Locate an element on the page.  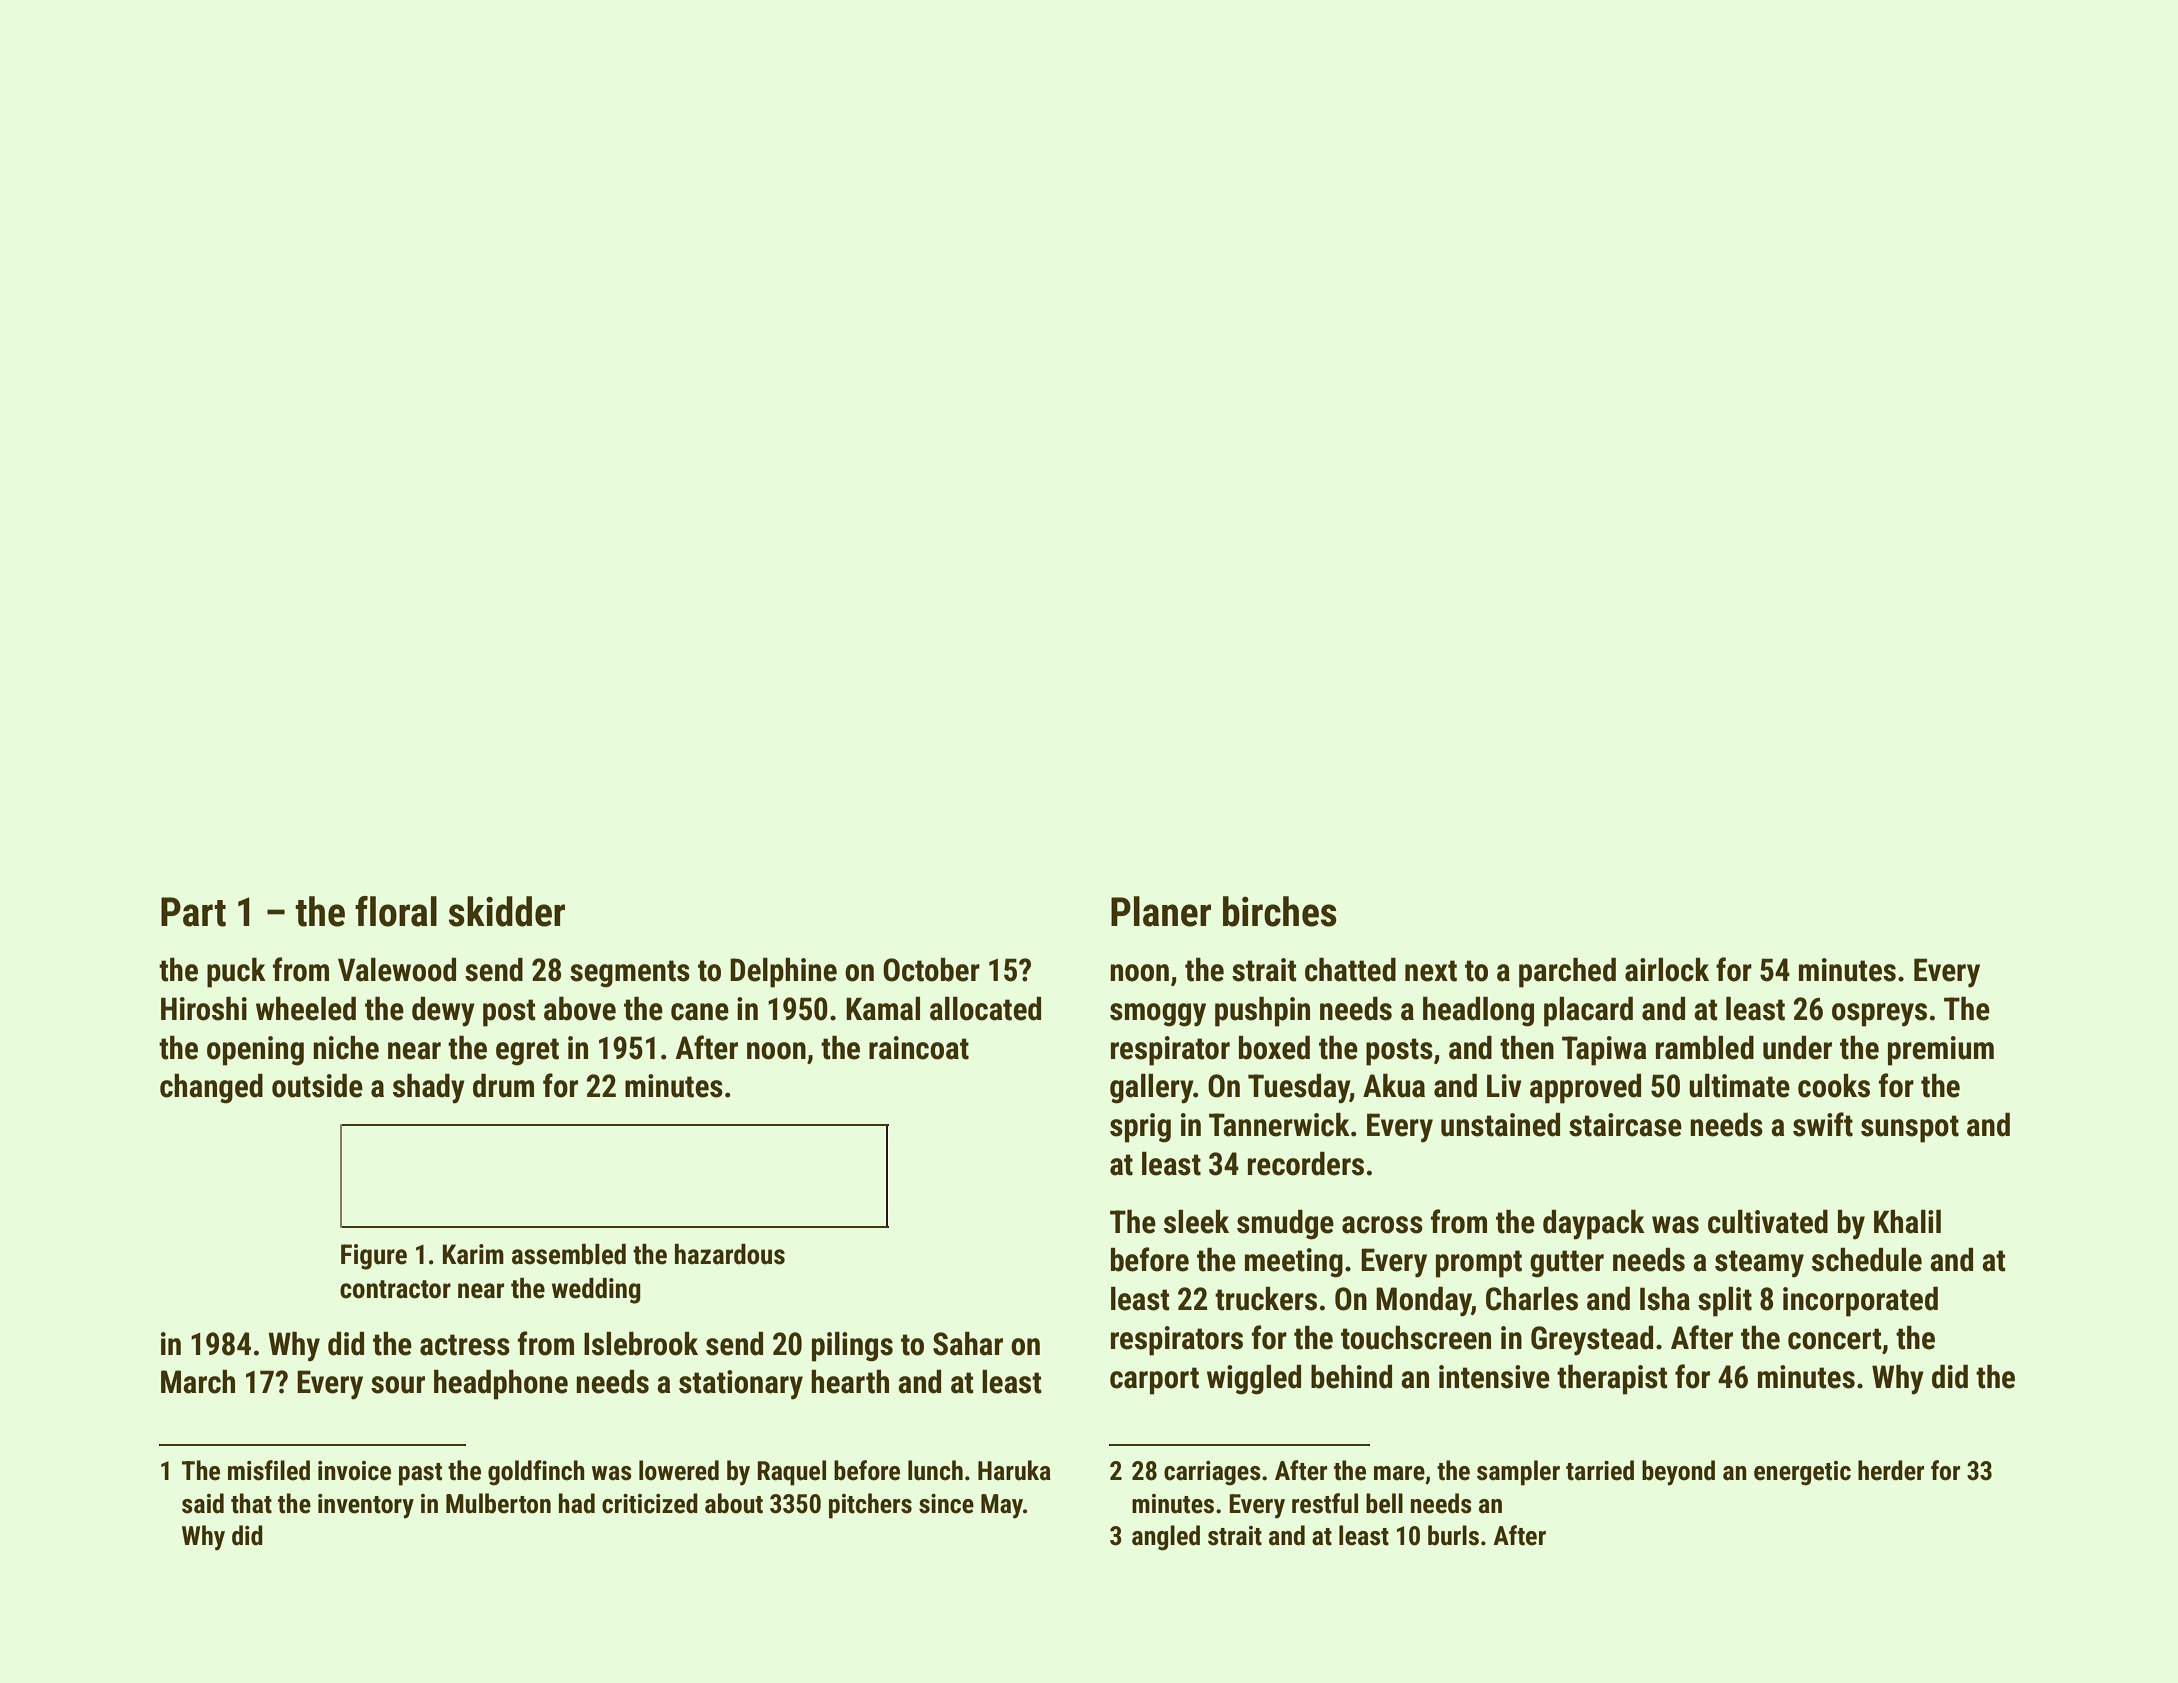
sleek is located at coordinates (1196, 1222).
